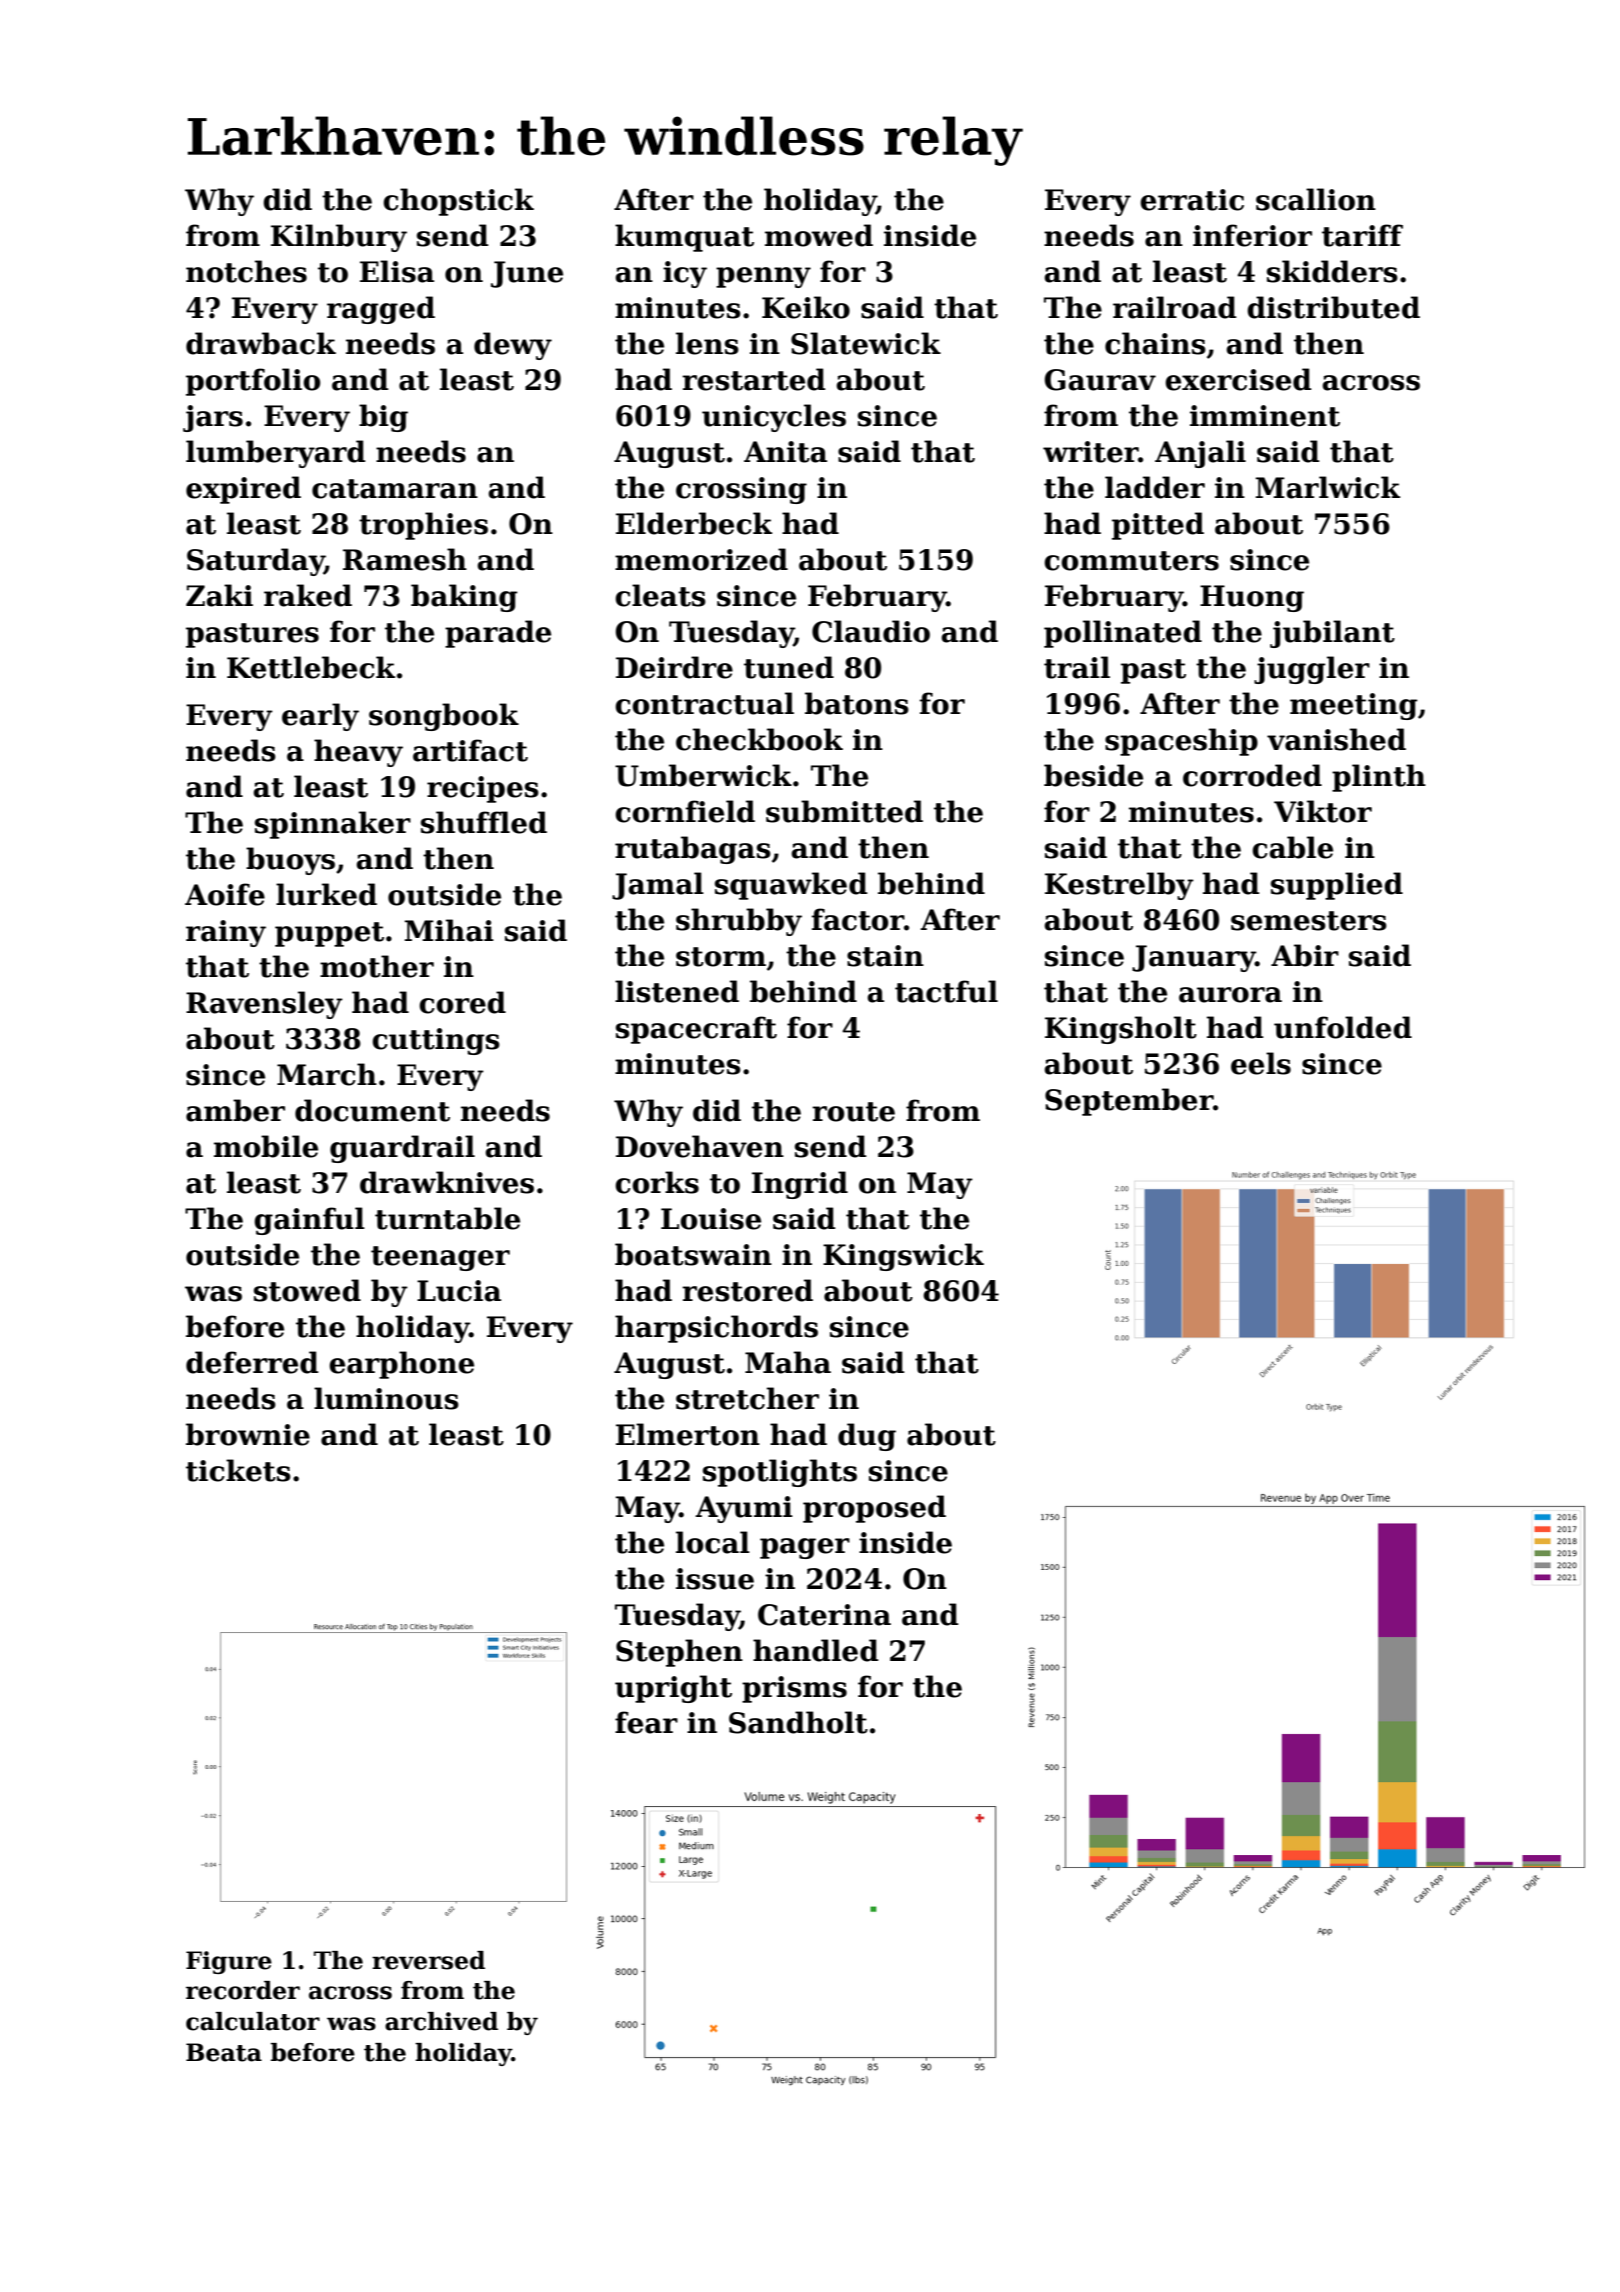 This screenshot has height=2292, width=1620. I want to click on supplied, so click(1337, 886).
